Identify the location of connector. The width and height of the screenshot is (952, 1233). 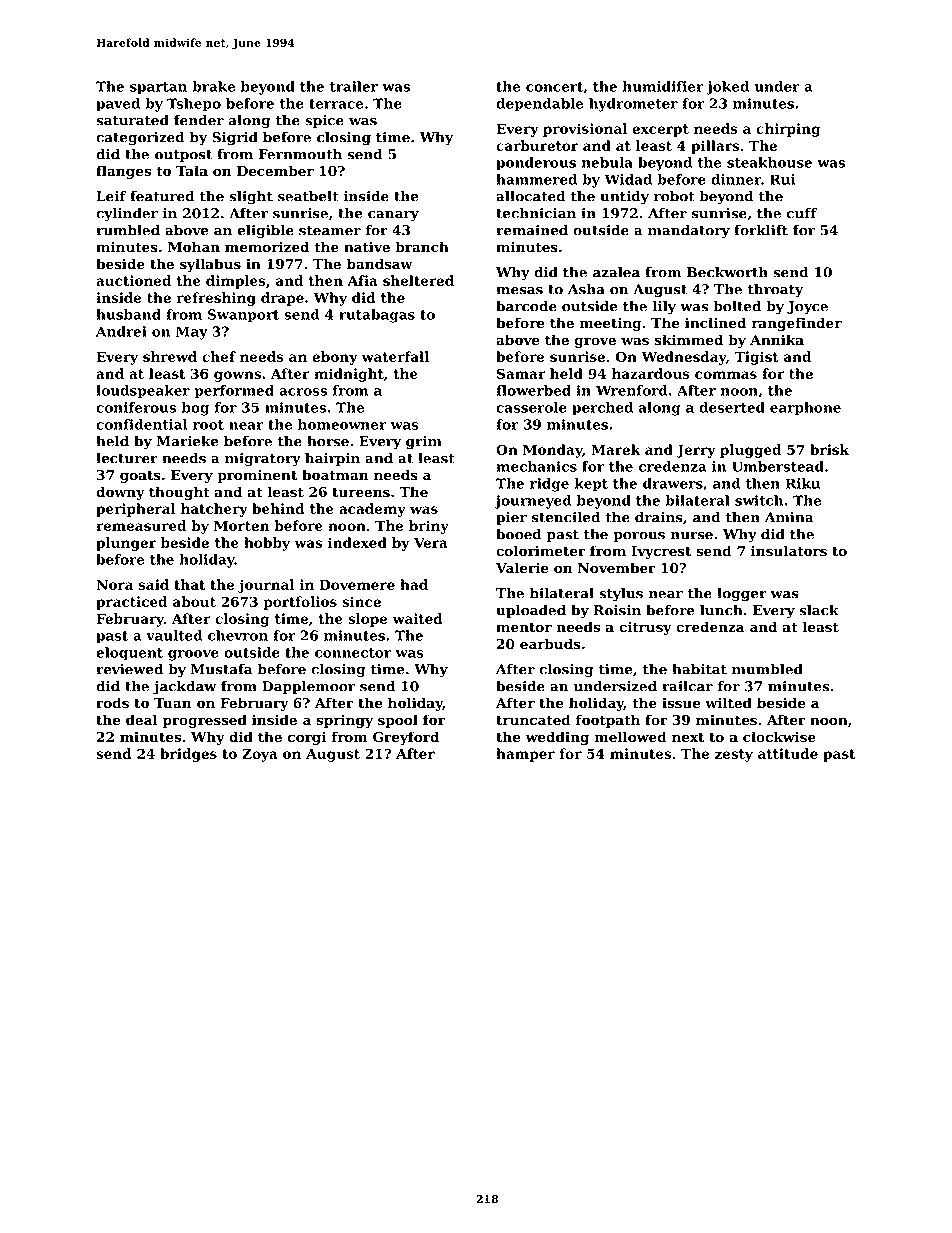
(353, 653).
